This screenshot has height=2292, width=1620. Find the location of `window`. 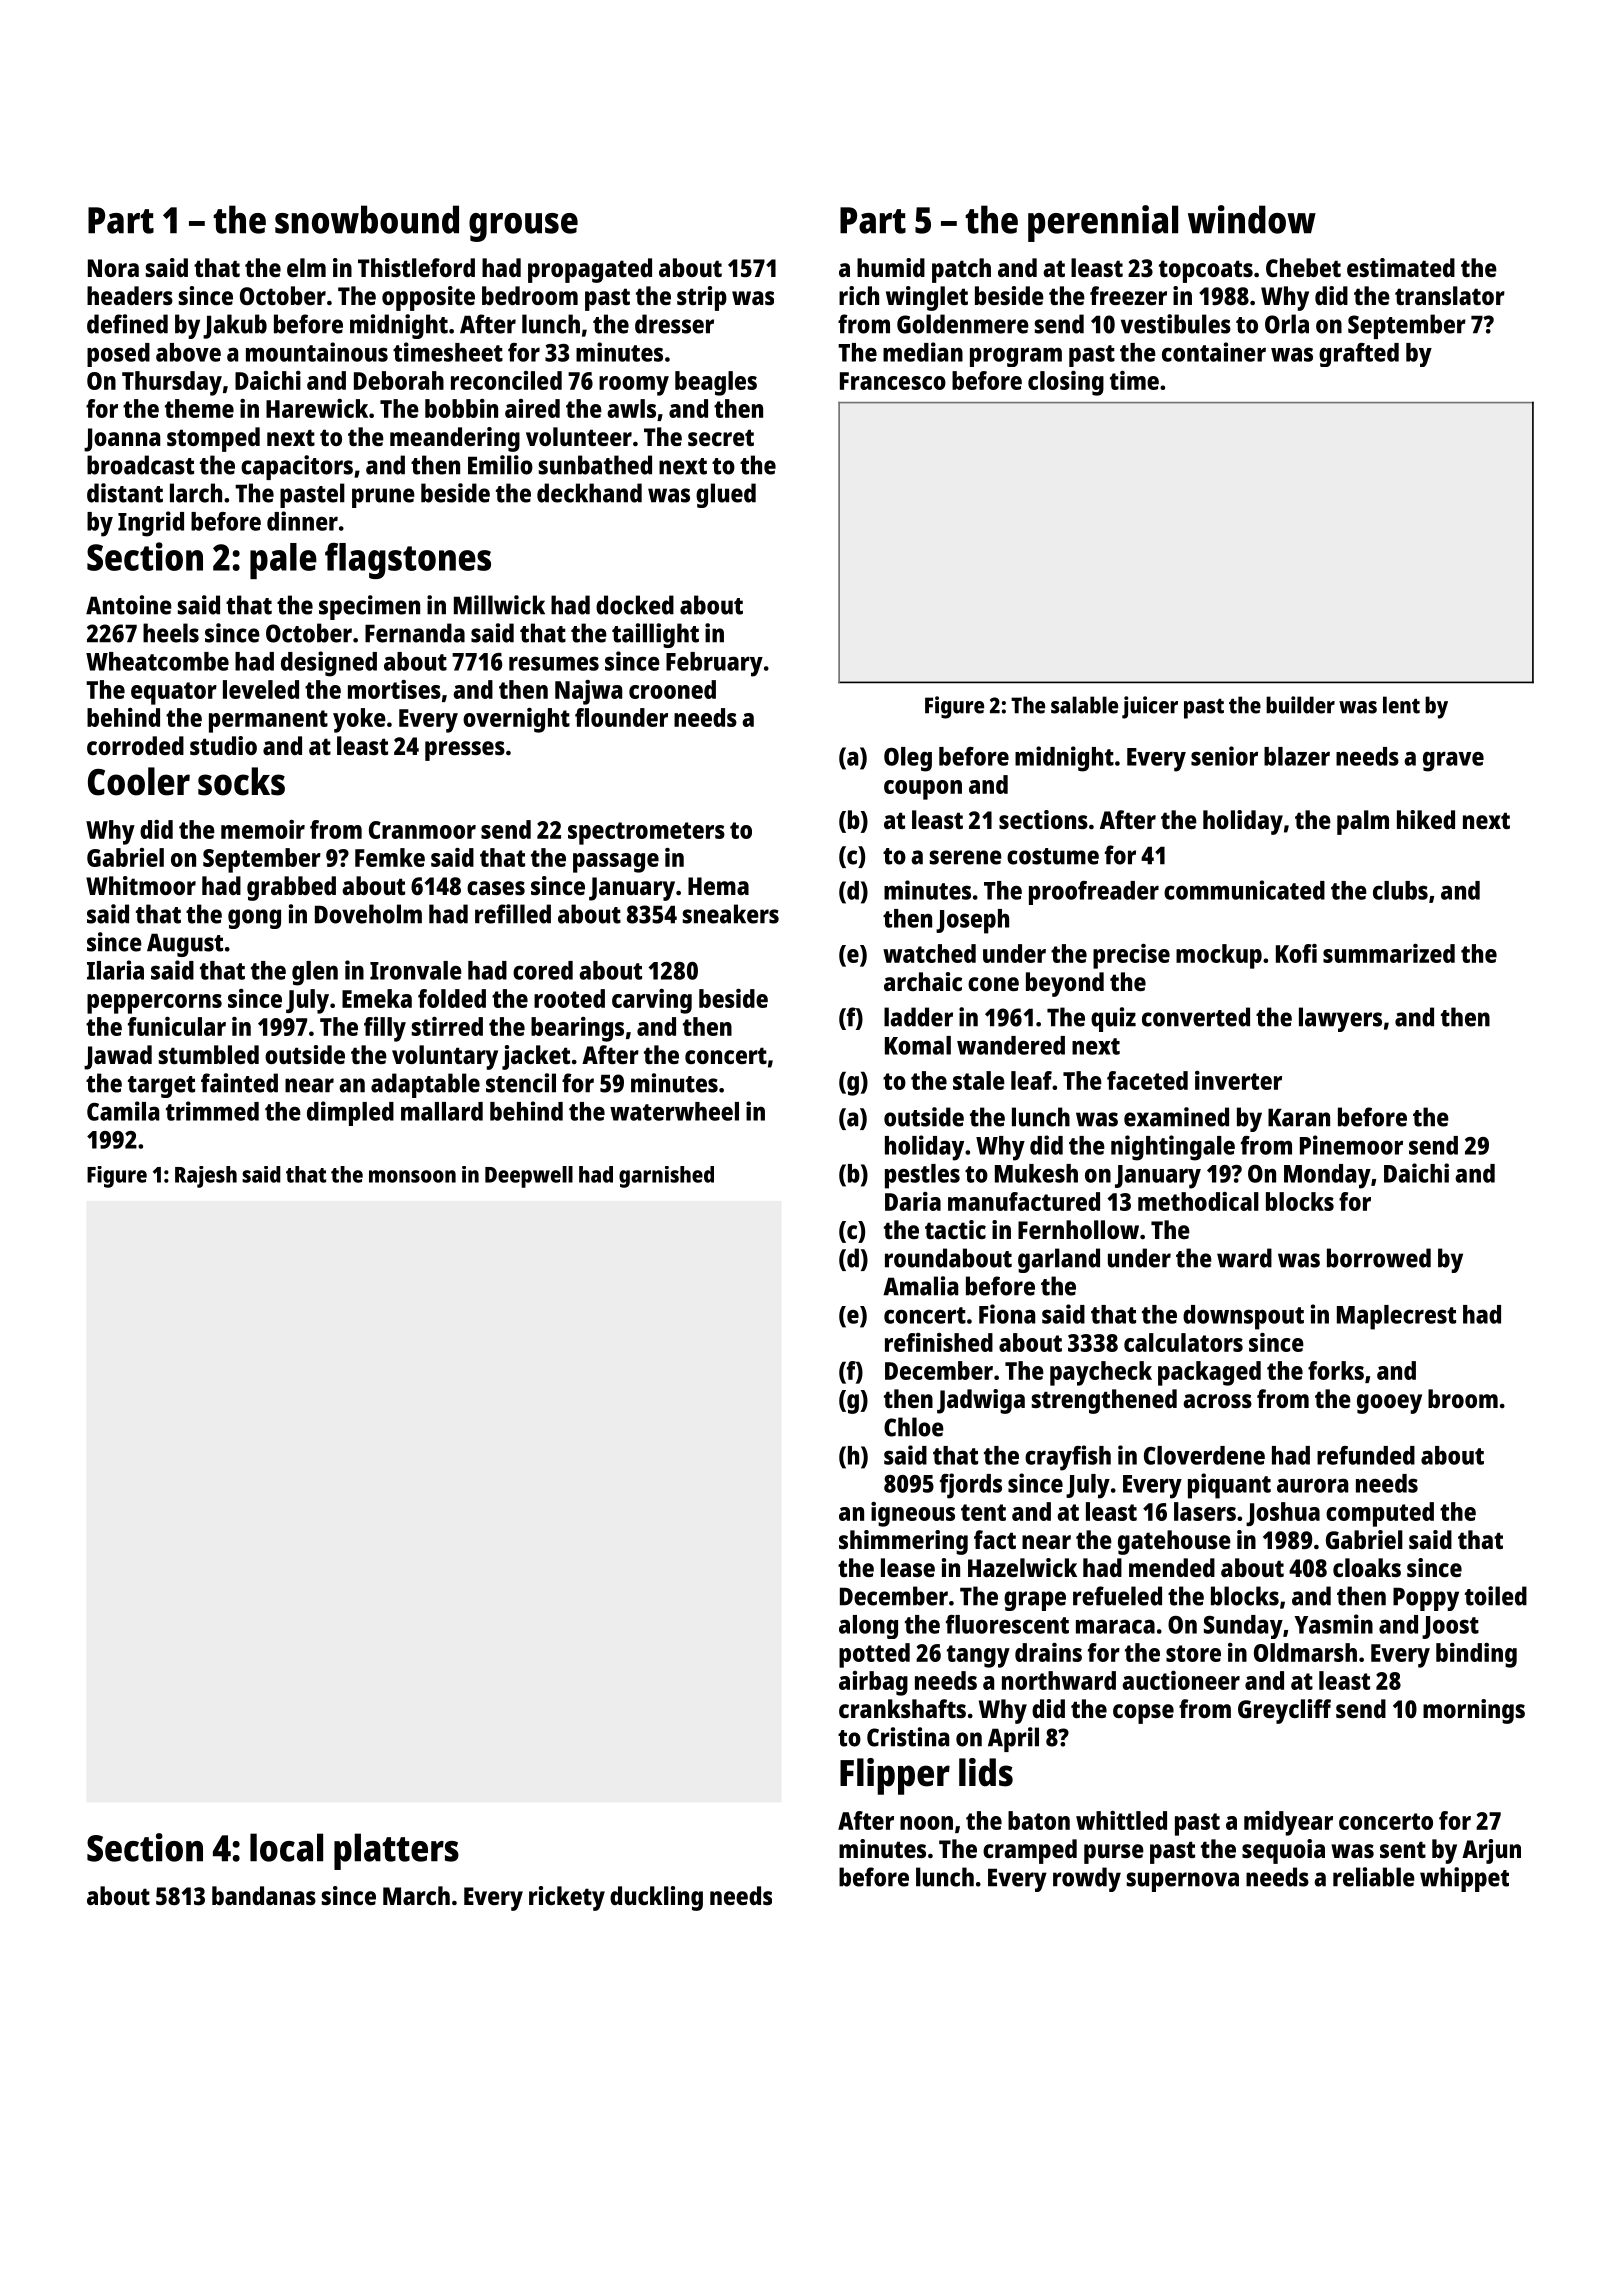

window is located at coordinates (1252, 219).
